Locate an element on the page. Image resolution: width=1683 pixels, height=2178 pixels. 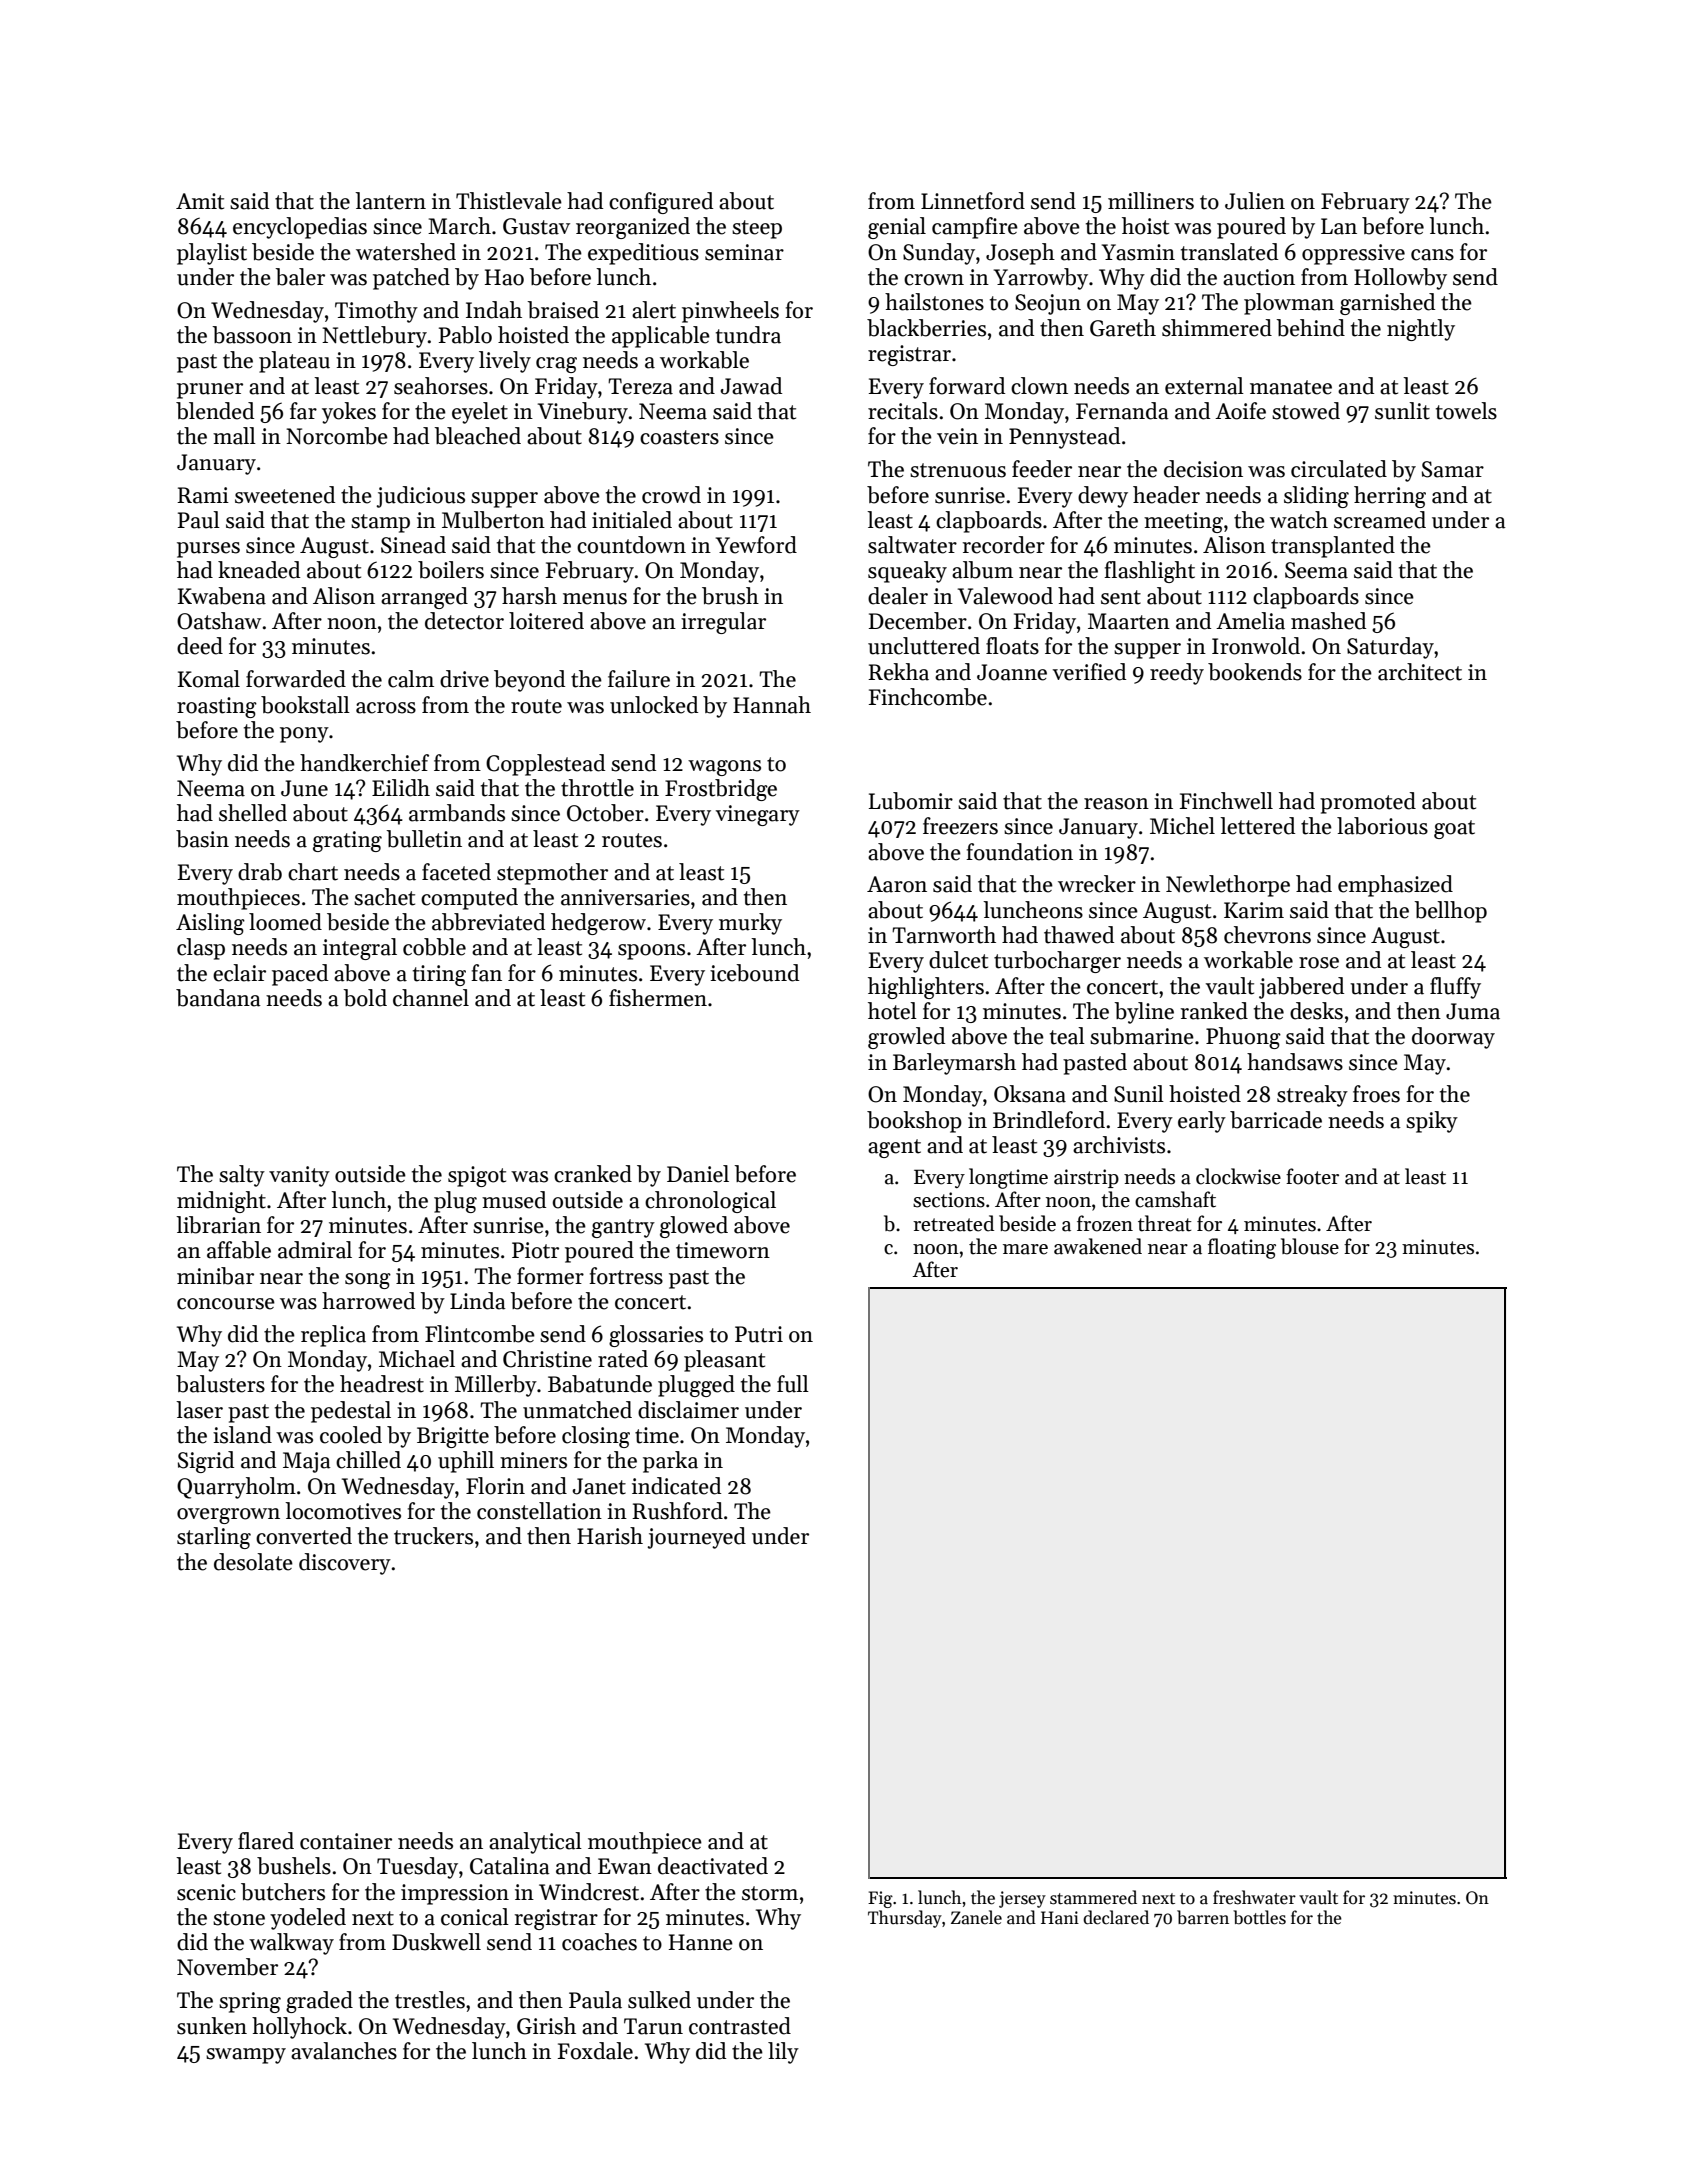
watch is located at coordinates (1299, 520).
